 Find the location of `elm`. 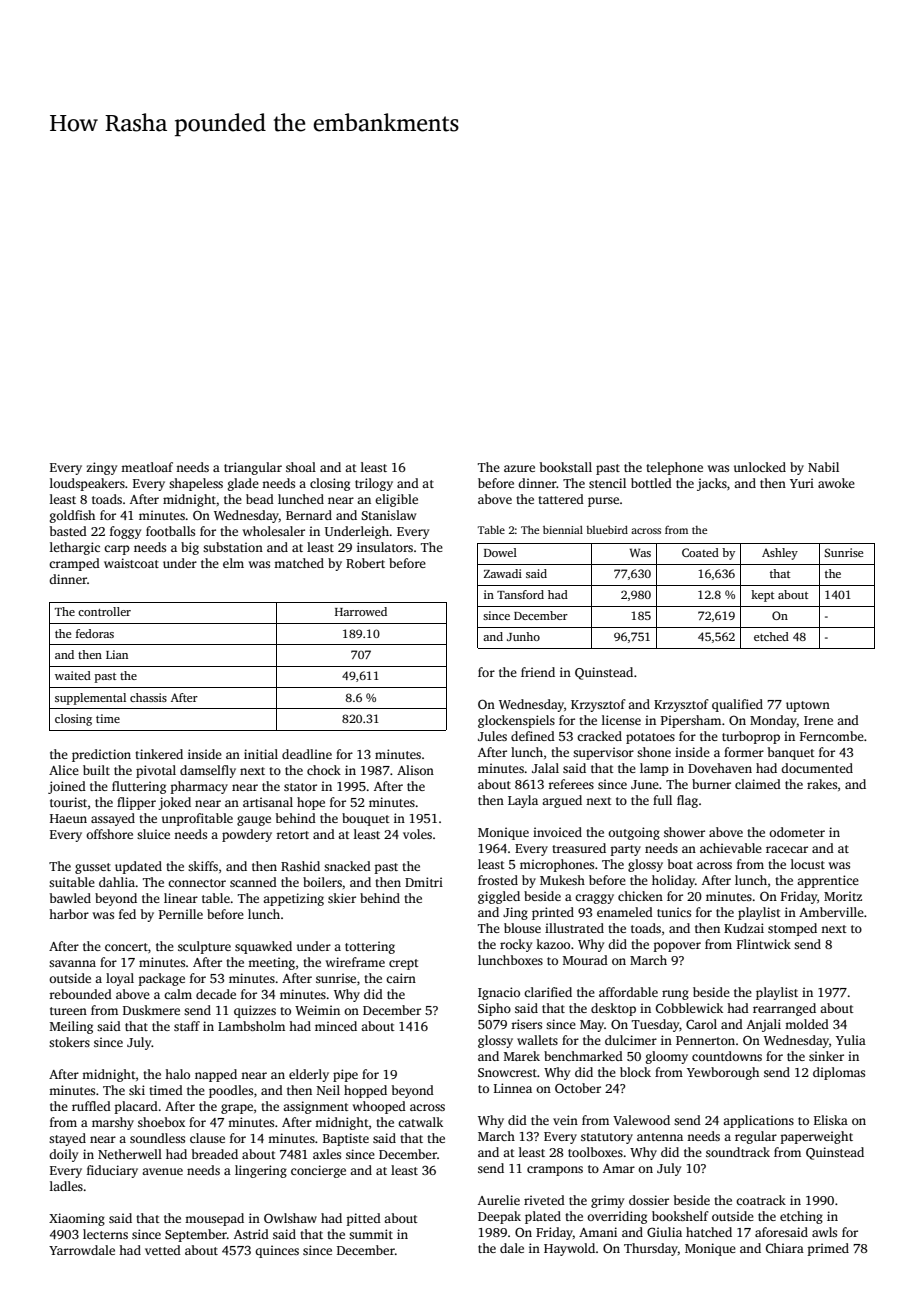

elm is located at coordinates (233, 563).
